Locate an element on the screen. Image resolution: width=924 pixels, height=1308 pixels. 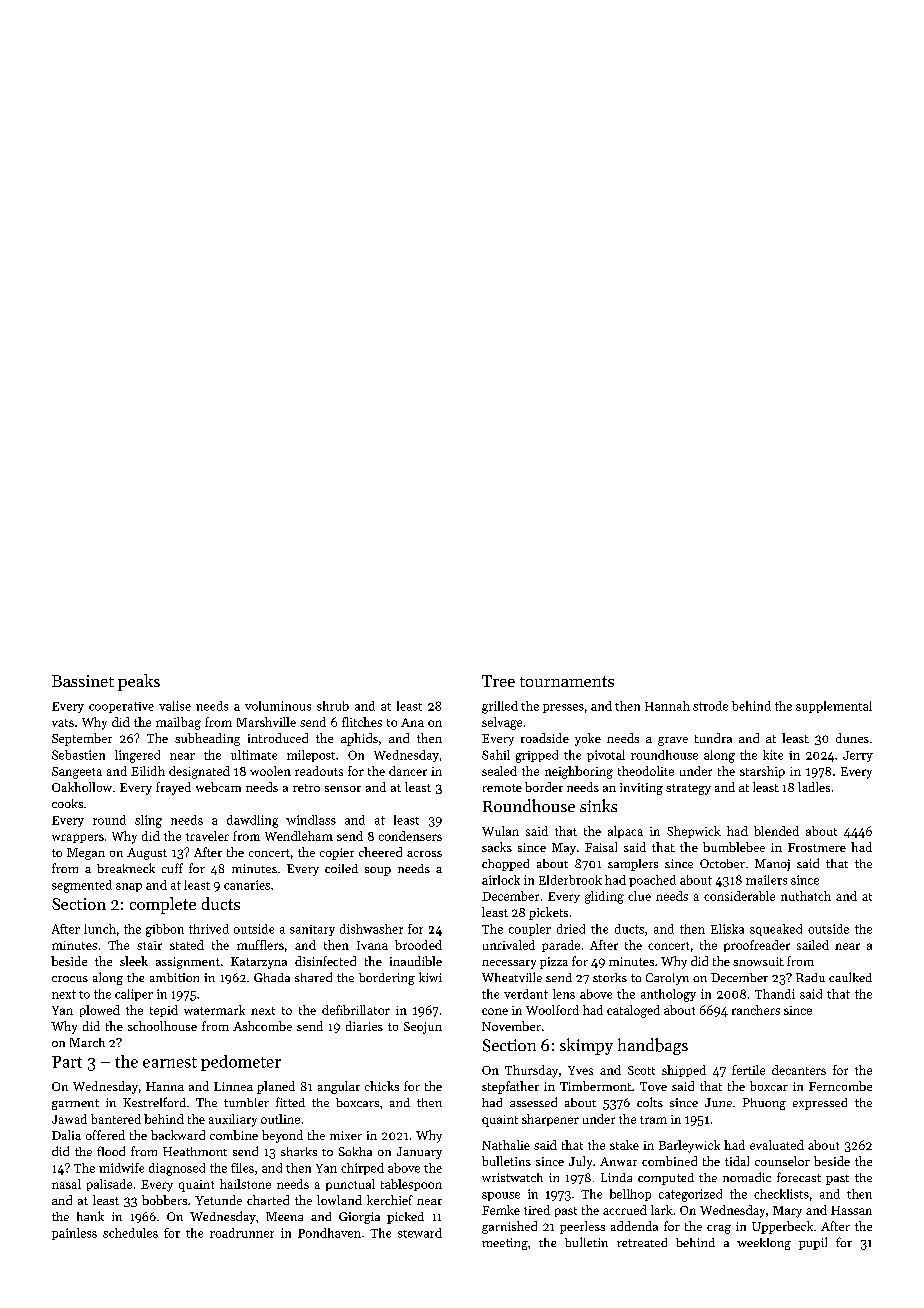
plowed is located at coordinates (100, 1011).
